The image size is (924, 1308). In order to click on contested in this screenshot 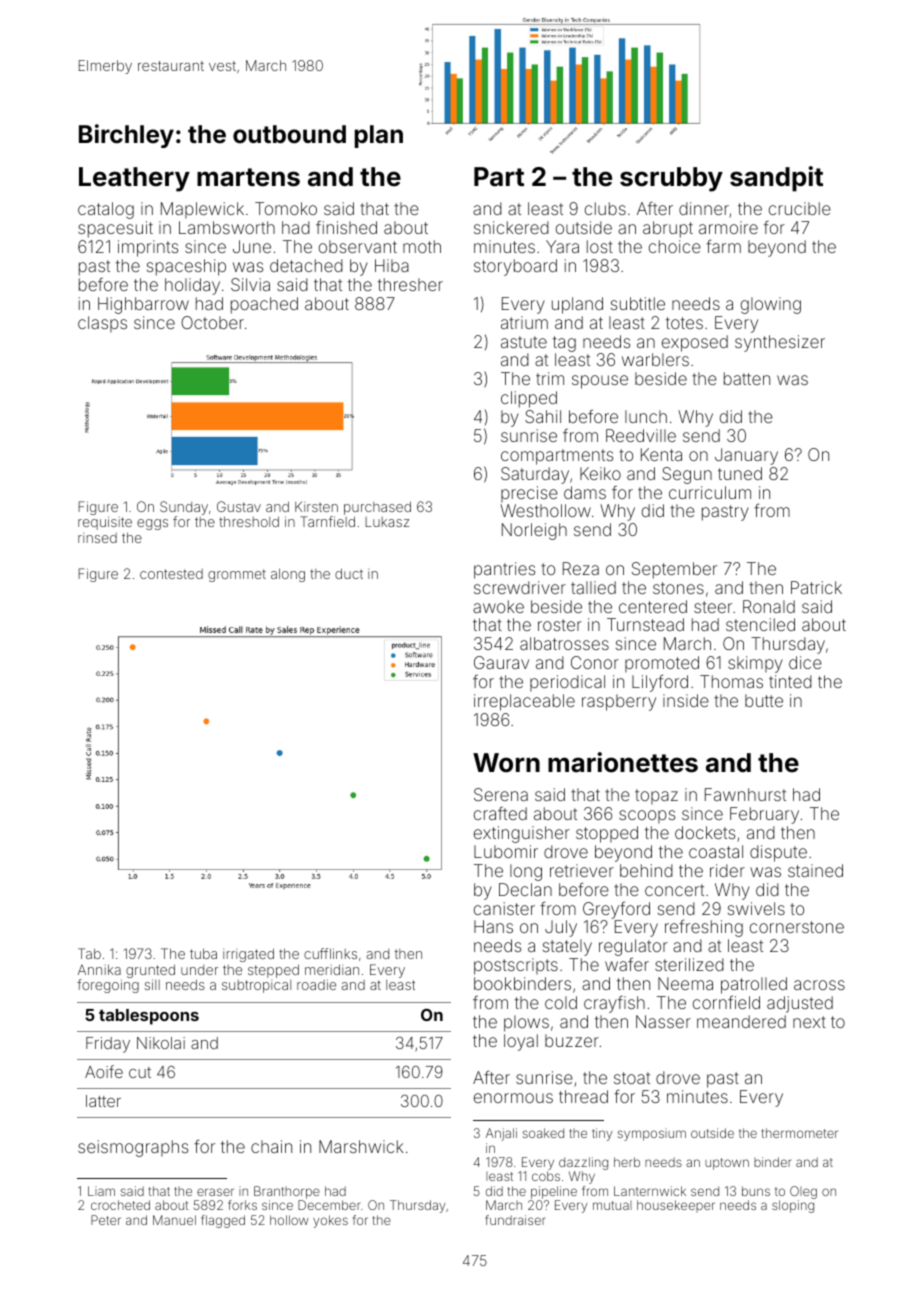, I will do `click(171, 574)`.
